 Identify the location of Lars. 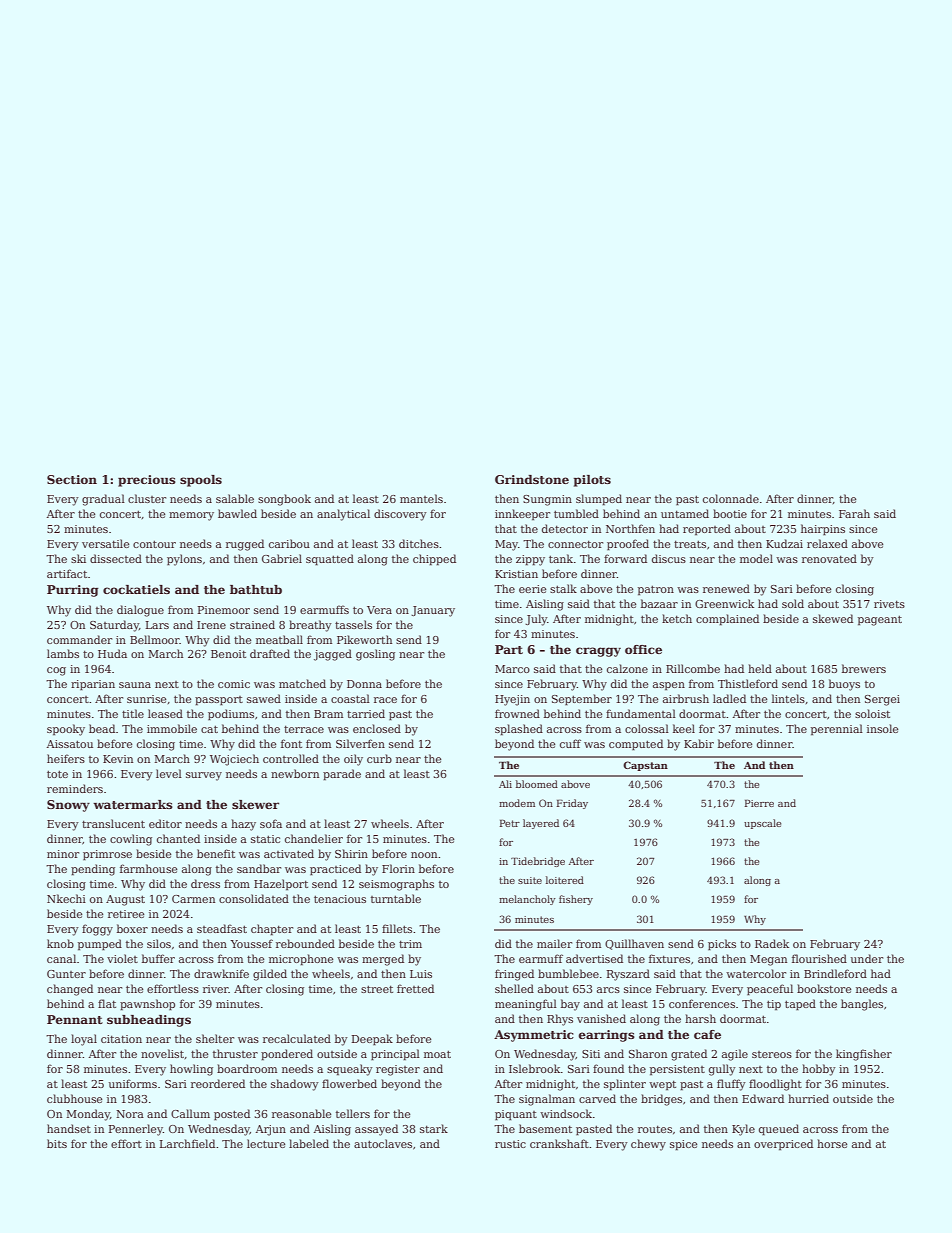
(157, 625).
